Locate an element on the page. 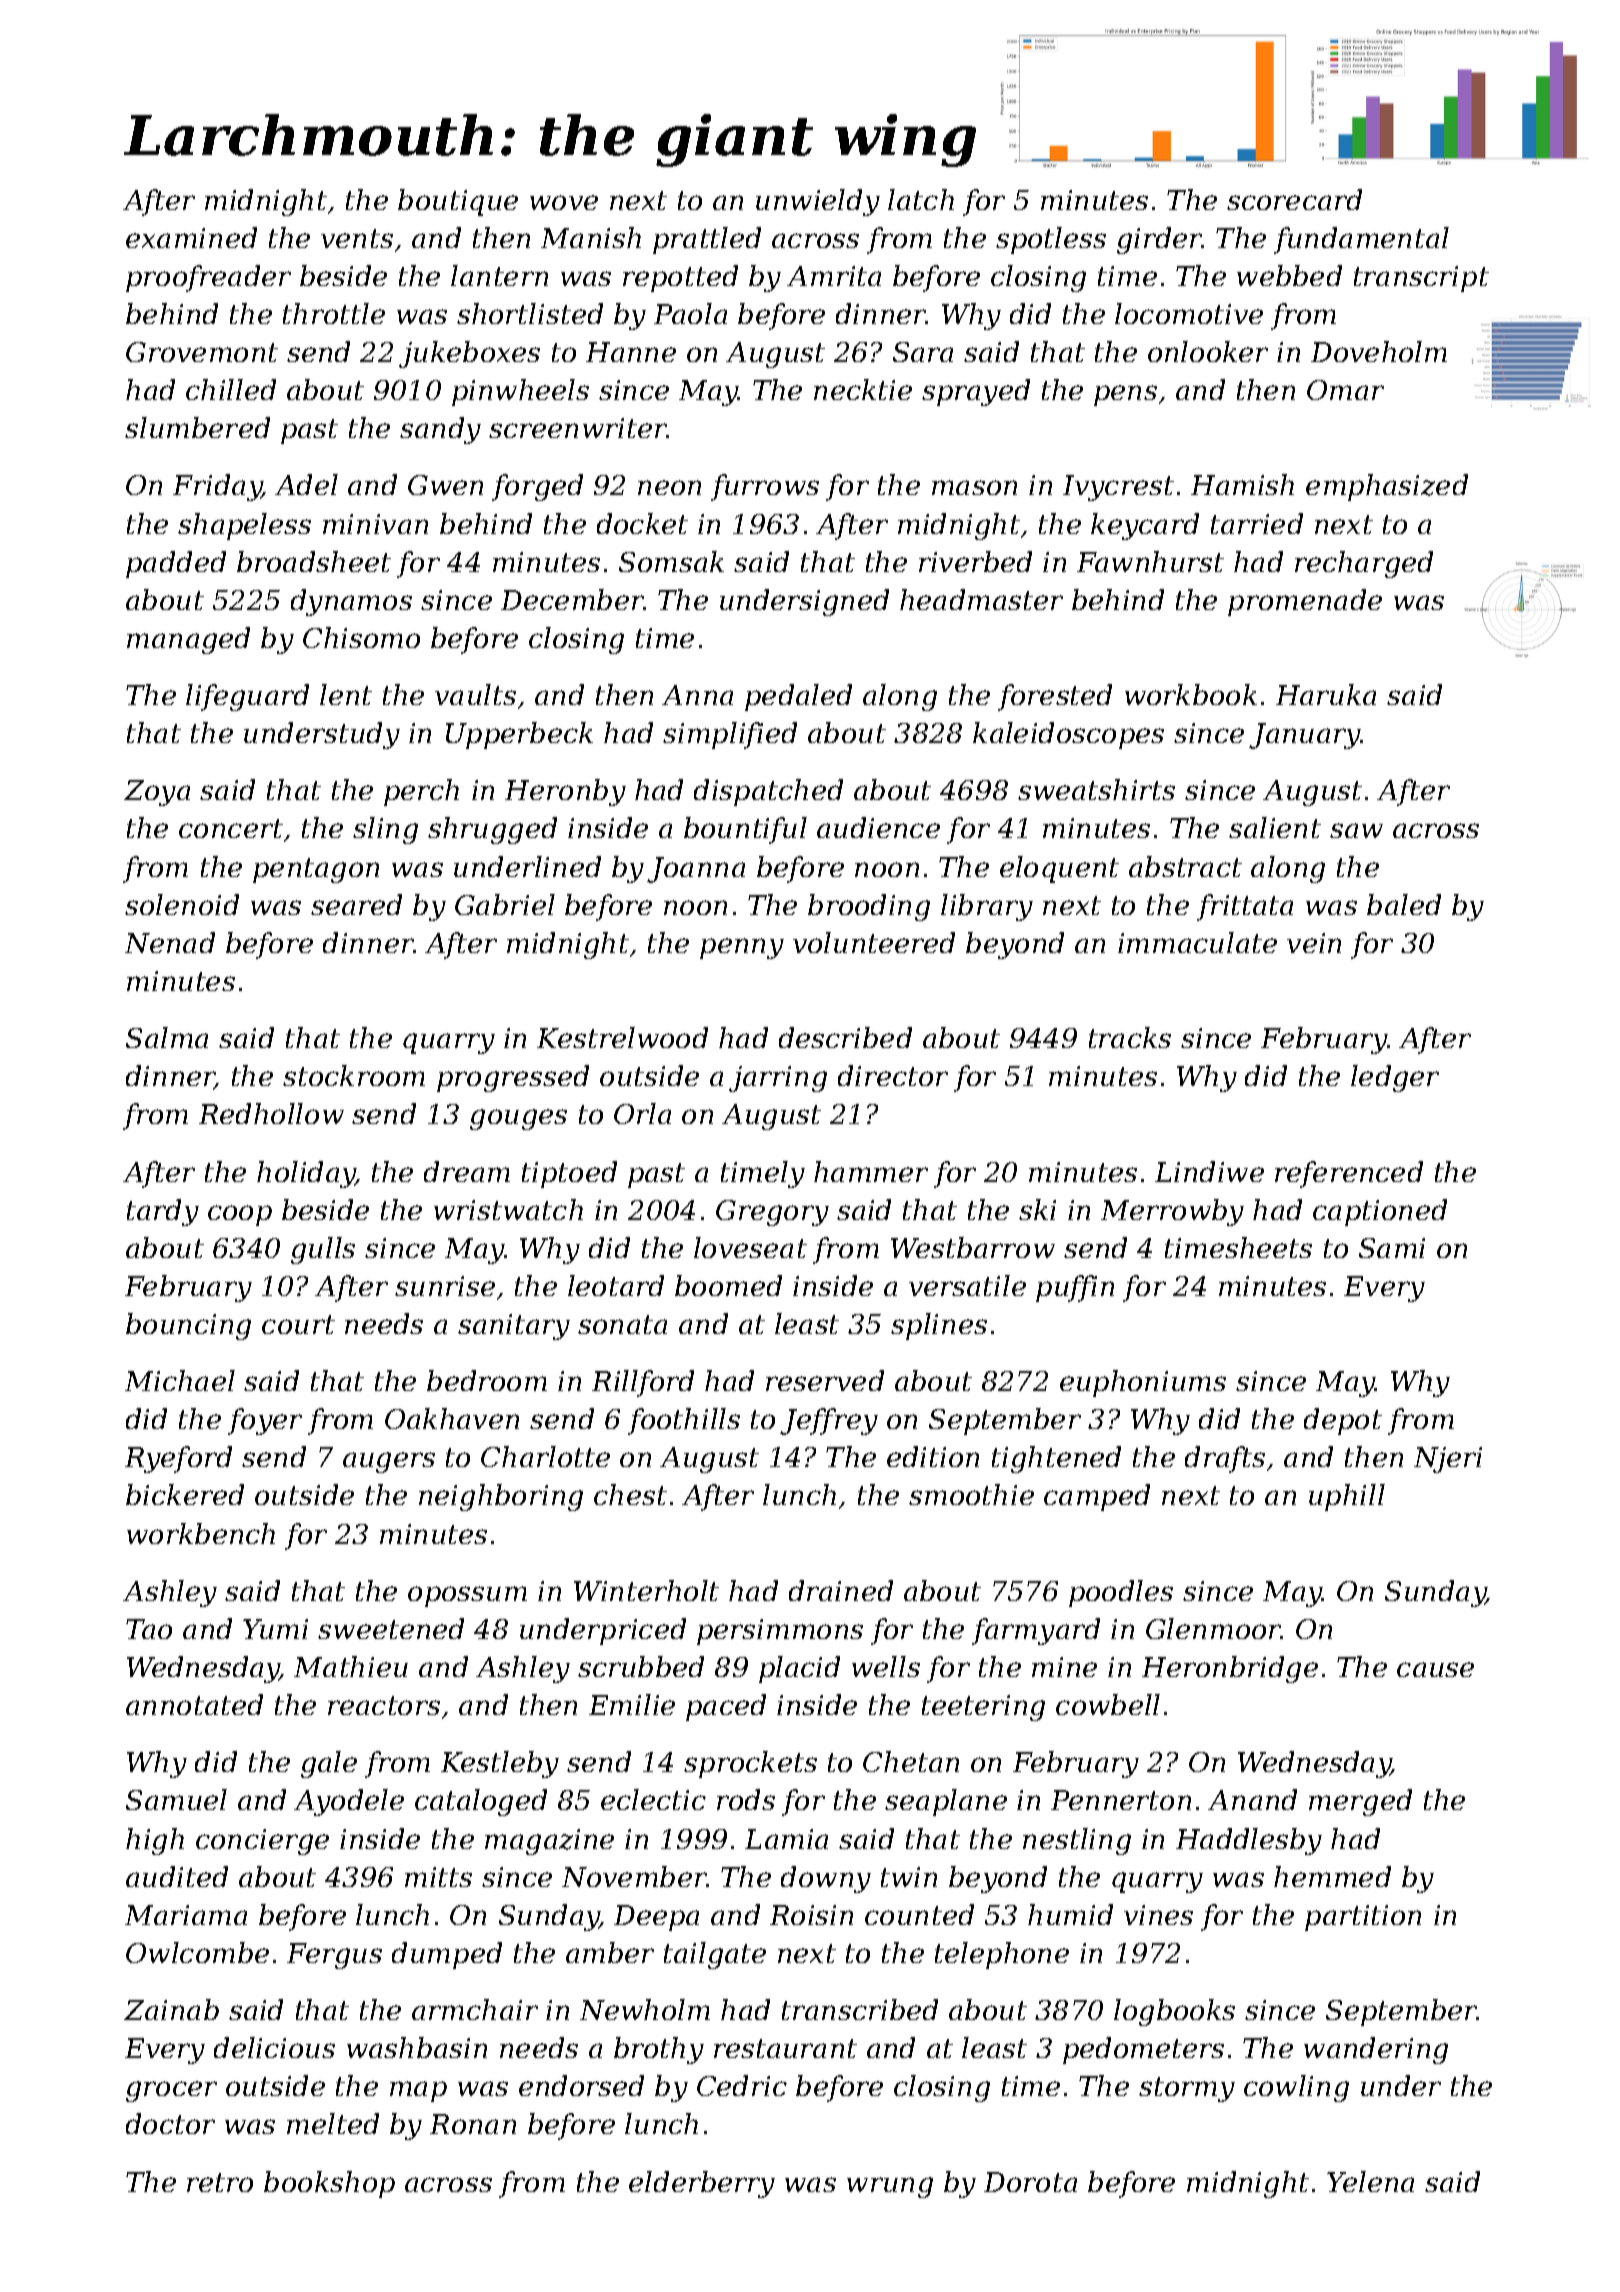 This image has width=1620, height=2292. vaults is located at coordinates (475, 694).
